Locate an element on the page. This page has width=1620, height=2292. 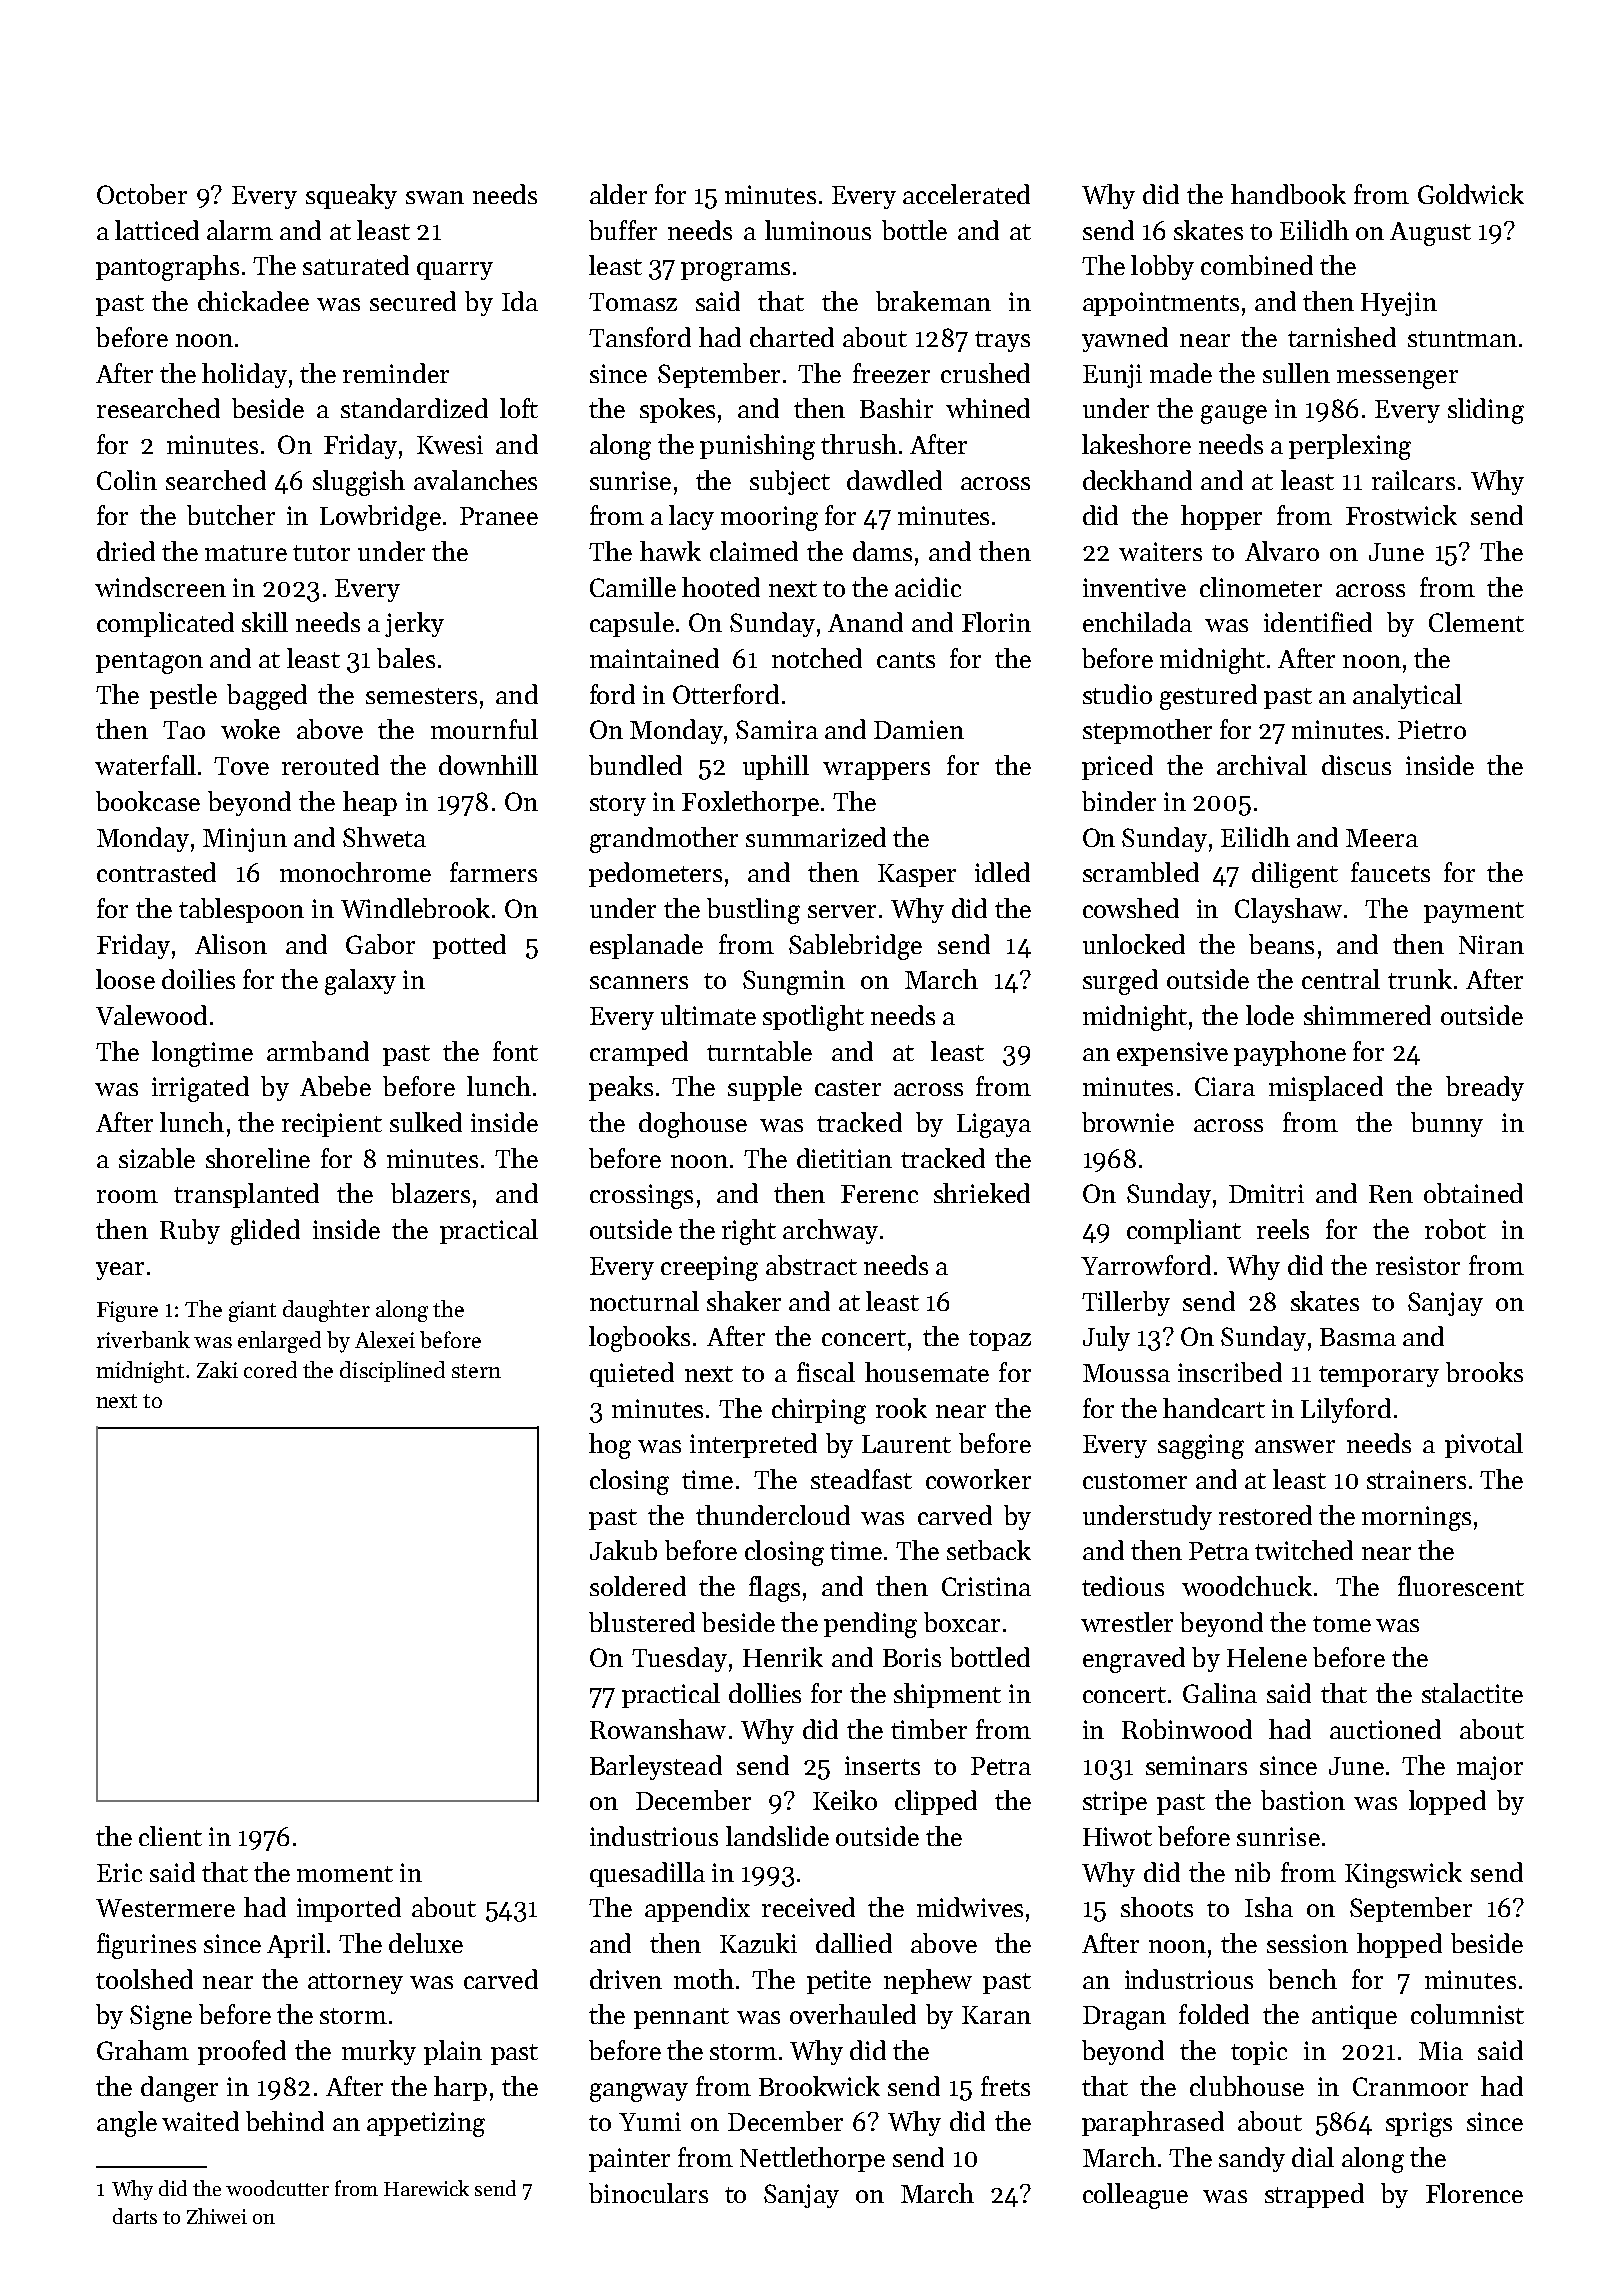
dawdled is located at coordinates (894, 480).
